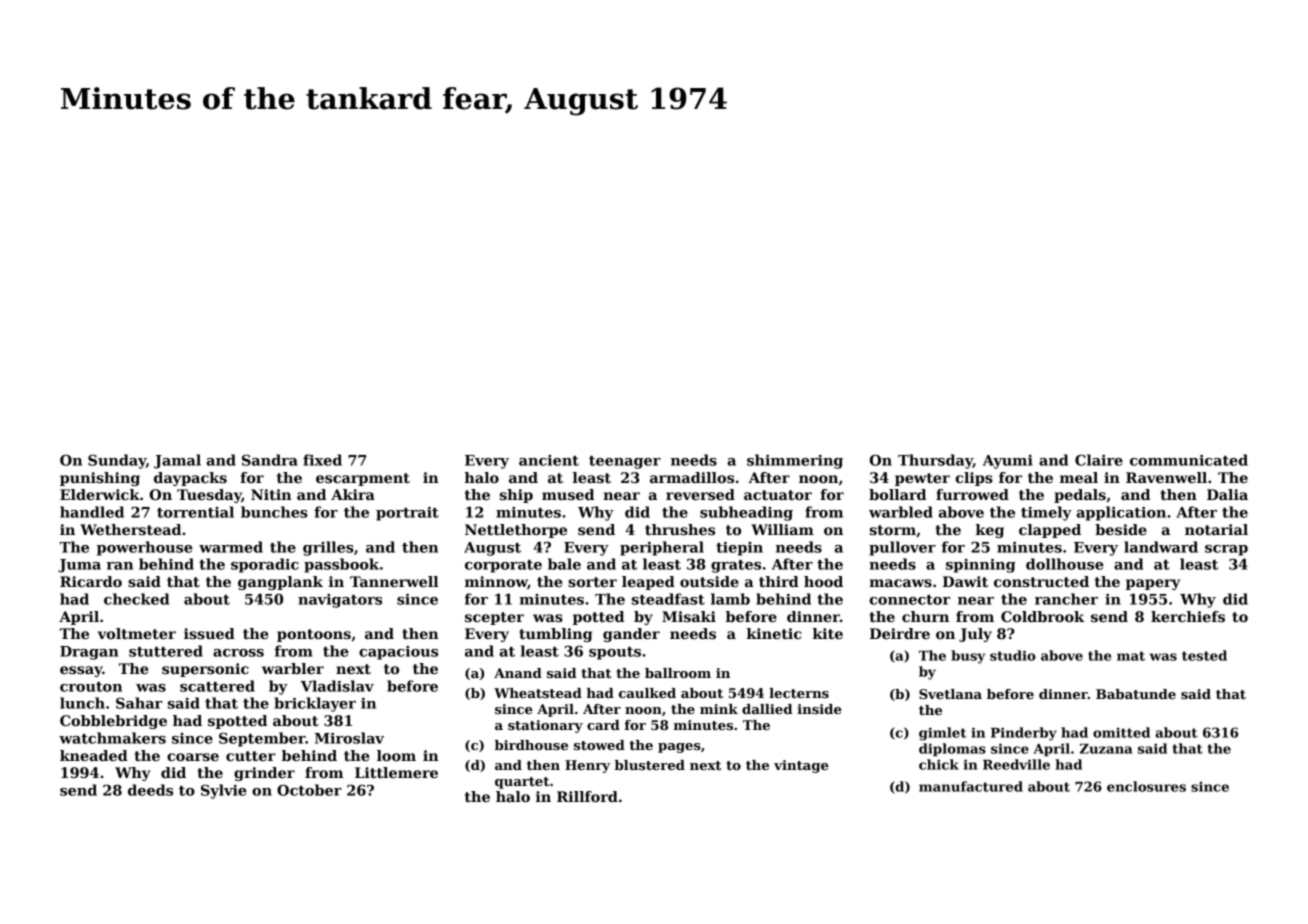  What do you see at coordinates (322, 460) in the document?
I see `fixed` at bounding box center [322, 460].
